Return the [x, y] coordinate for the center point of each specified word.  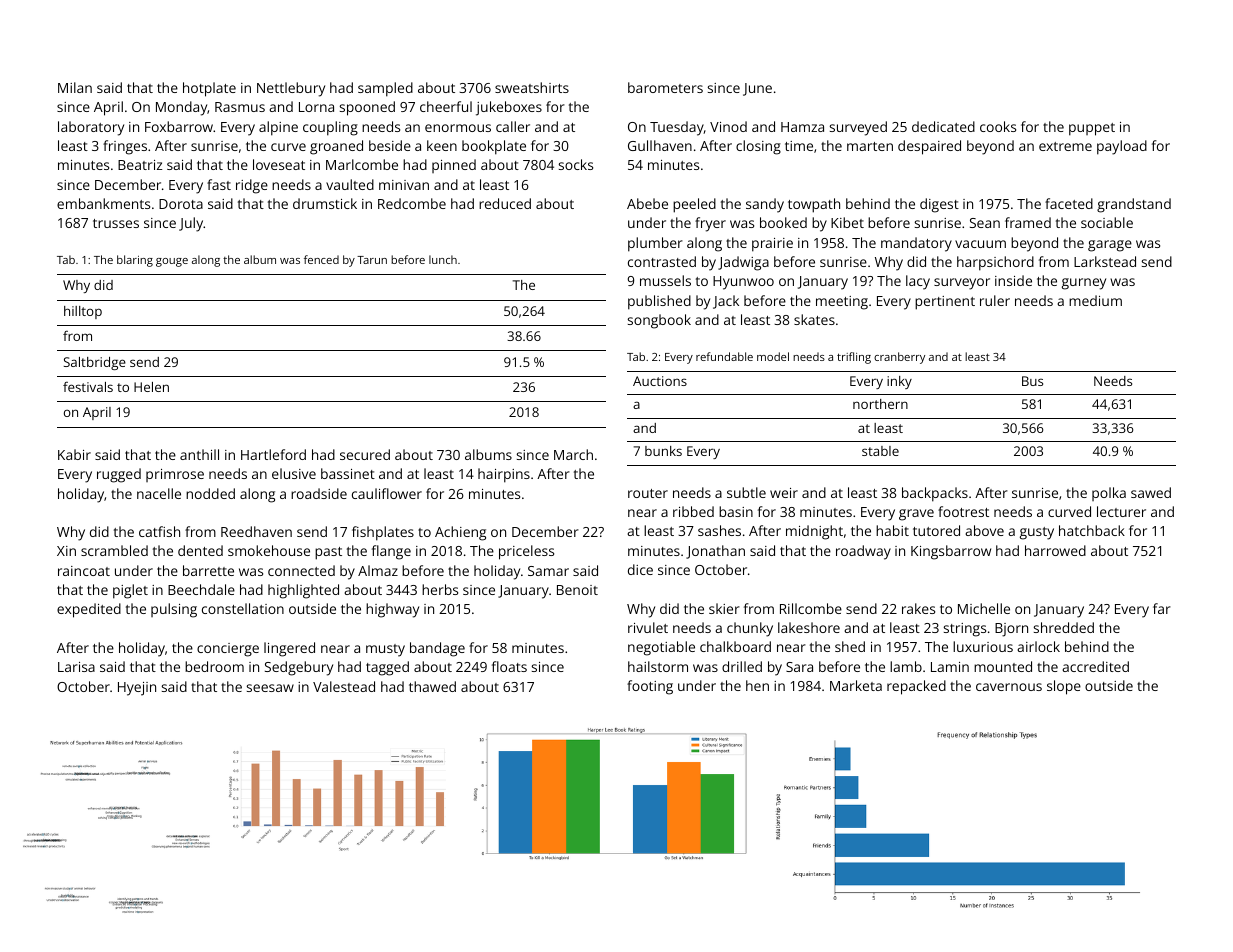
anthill [199, 454]
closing [758, 147]
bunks [663, 451]
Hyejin [137, 689]
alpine [278, 128]
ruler [995, 300]
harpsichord [995, 263]
